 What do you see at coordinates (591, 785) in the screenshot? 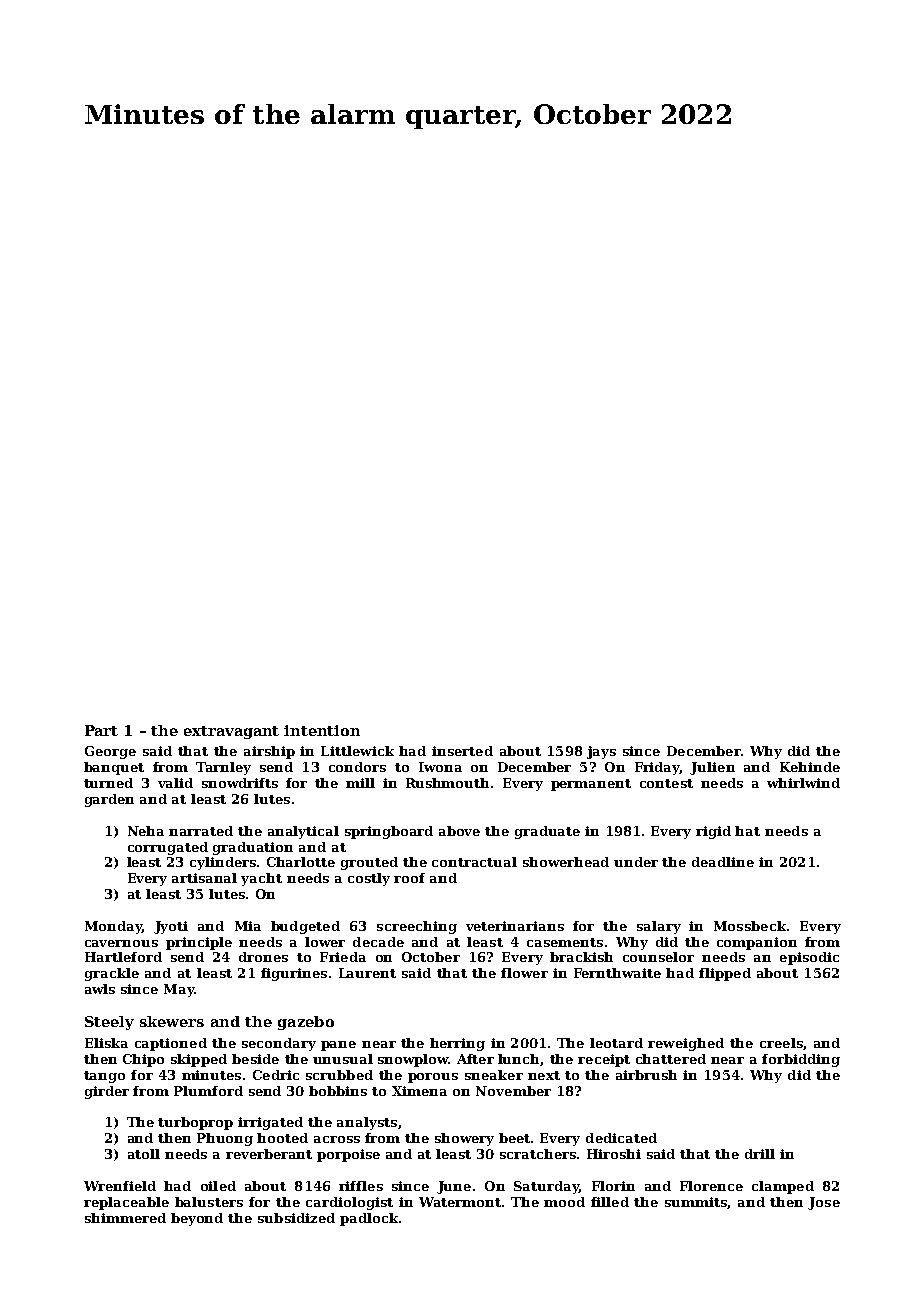
I see `permanent` at bounding box center [591, 785].
